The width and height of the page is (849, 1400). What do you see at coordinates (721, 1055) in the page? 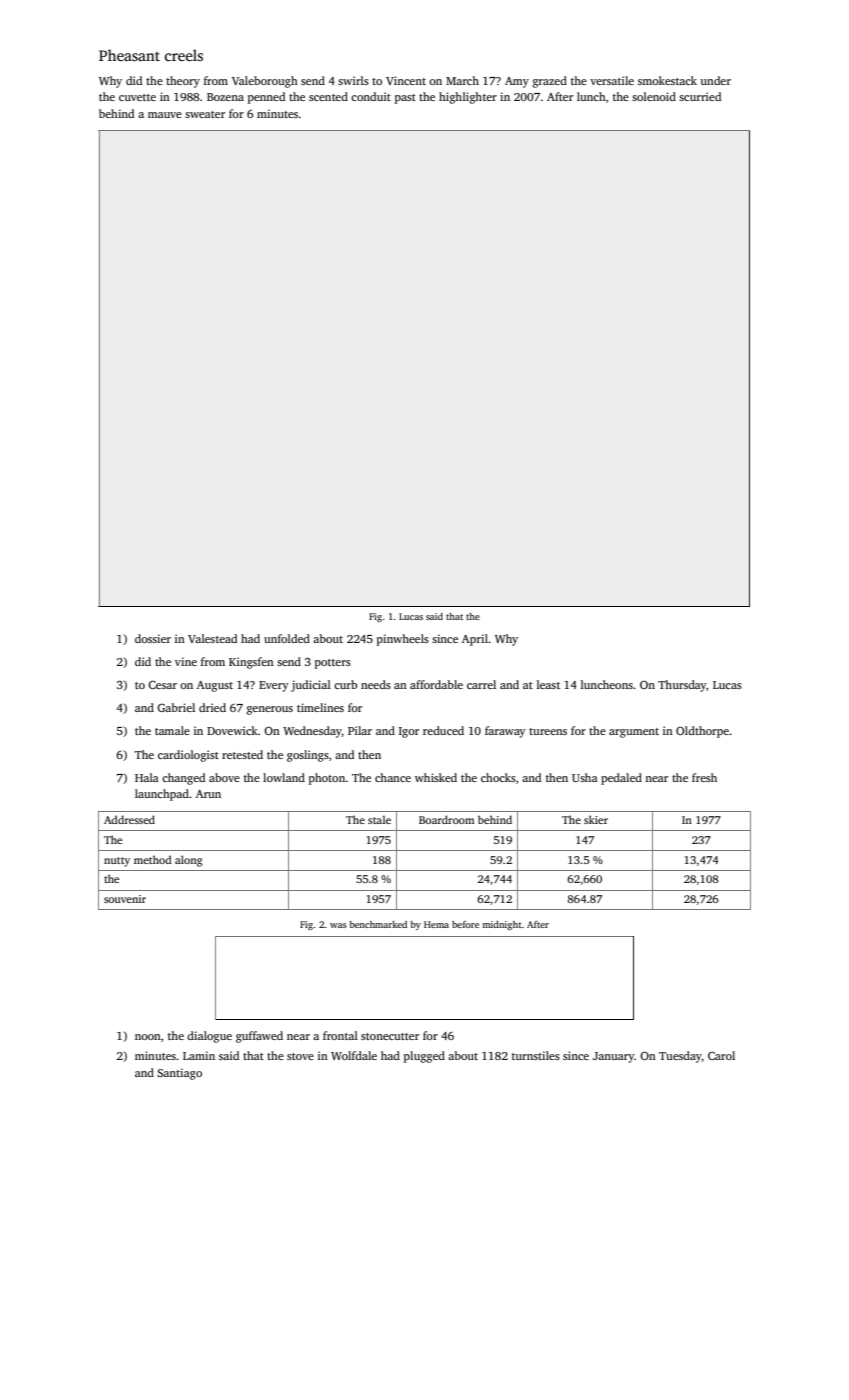
I see `Carol` at bounding box center [721, 1055].
